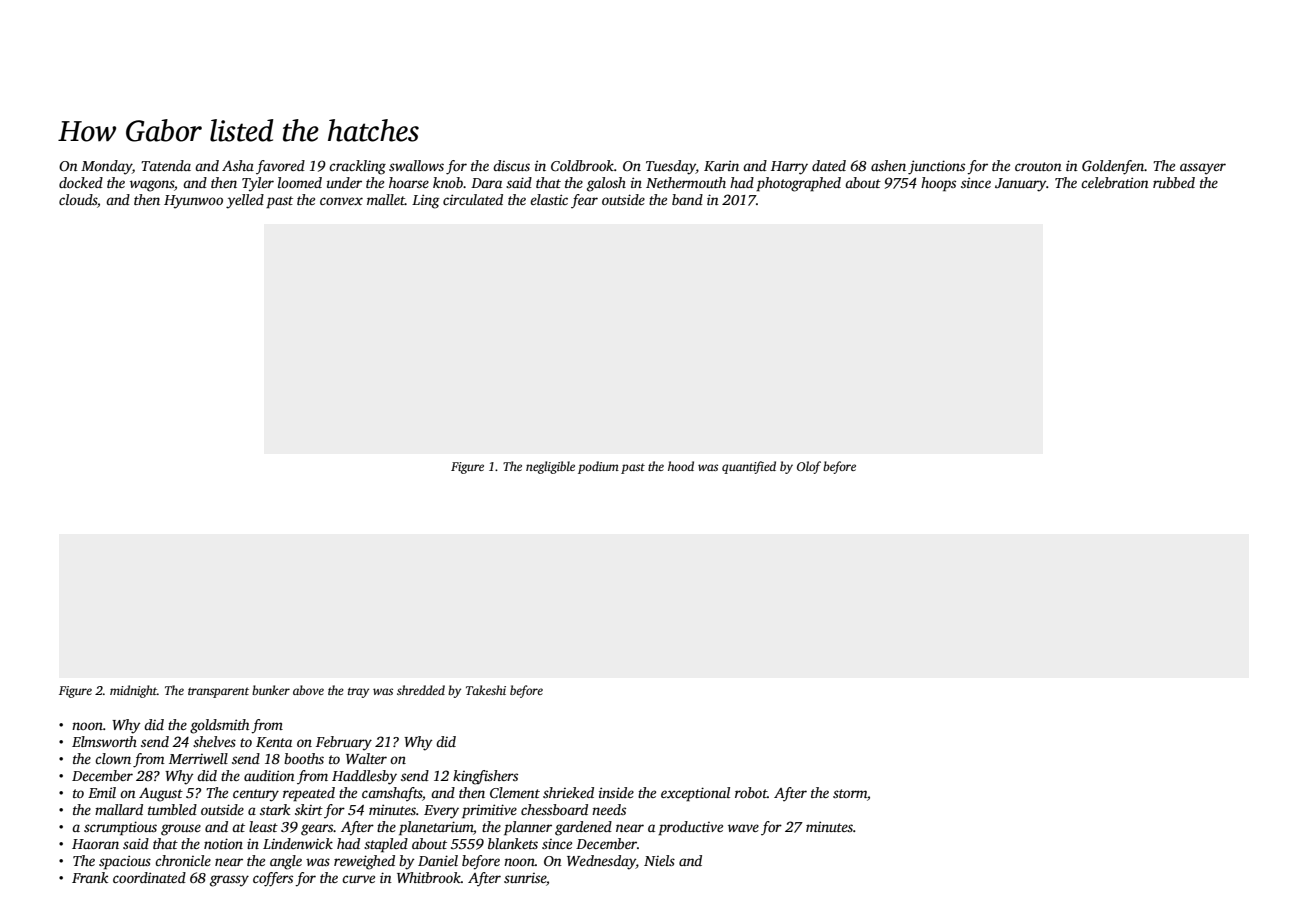 Image resolution: width=1308 pixels, height=924 pixels. I want to click on Hyunwoo, so click(193, 202).
